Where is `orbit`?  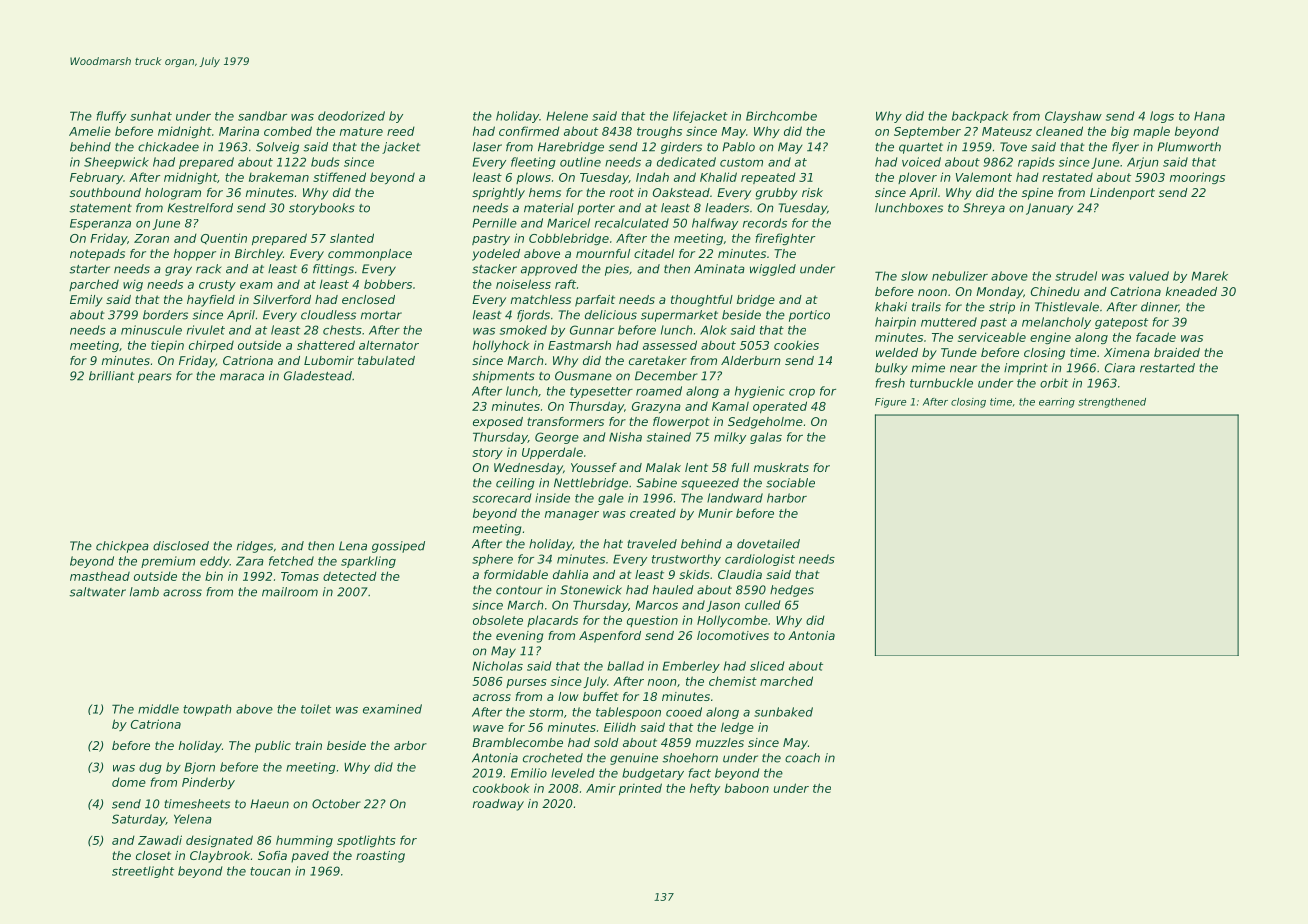
orbit is located at coordinates (1054, 383).
